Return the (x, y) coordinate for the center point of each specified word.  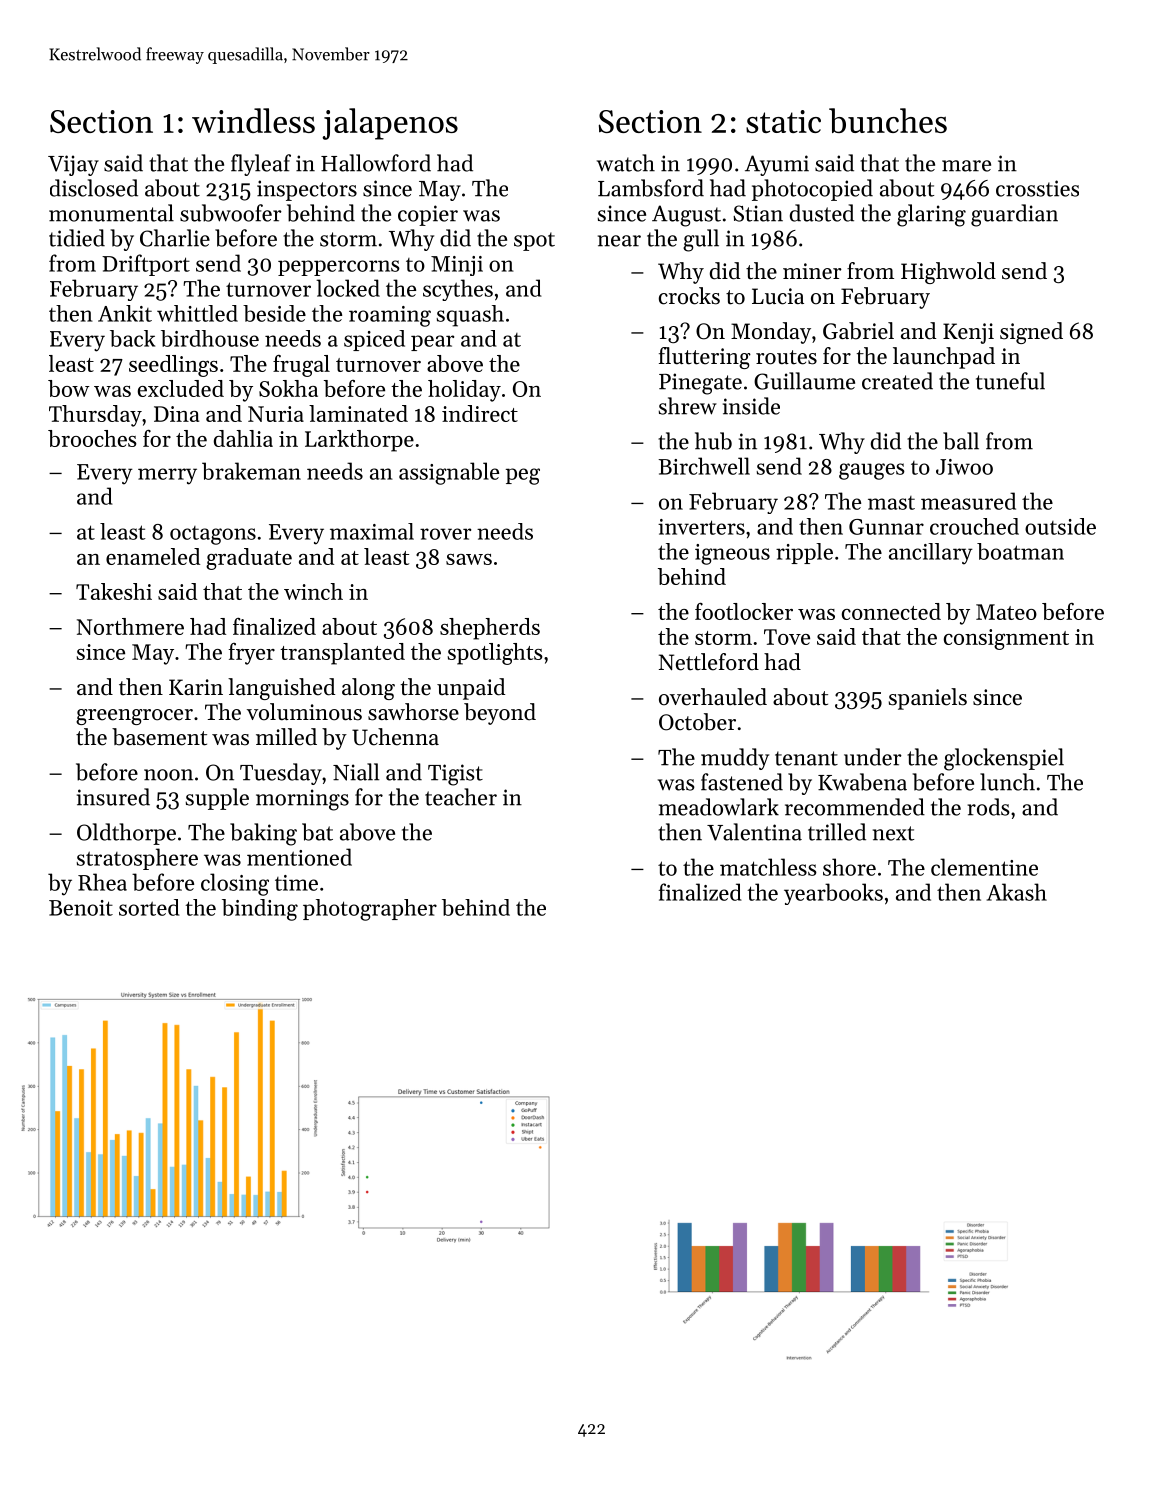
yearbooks (833, 894)
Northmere (130, 626)
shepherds (490, 629)
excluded (181, 388)
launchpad (944, 358)
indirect (480, 413)
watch (626, 163)
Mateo (1006, 612)
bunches (888, 120)
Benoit (81, 908)
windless (253, 120)
